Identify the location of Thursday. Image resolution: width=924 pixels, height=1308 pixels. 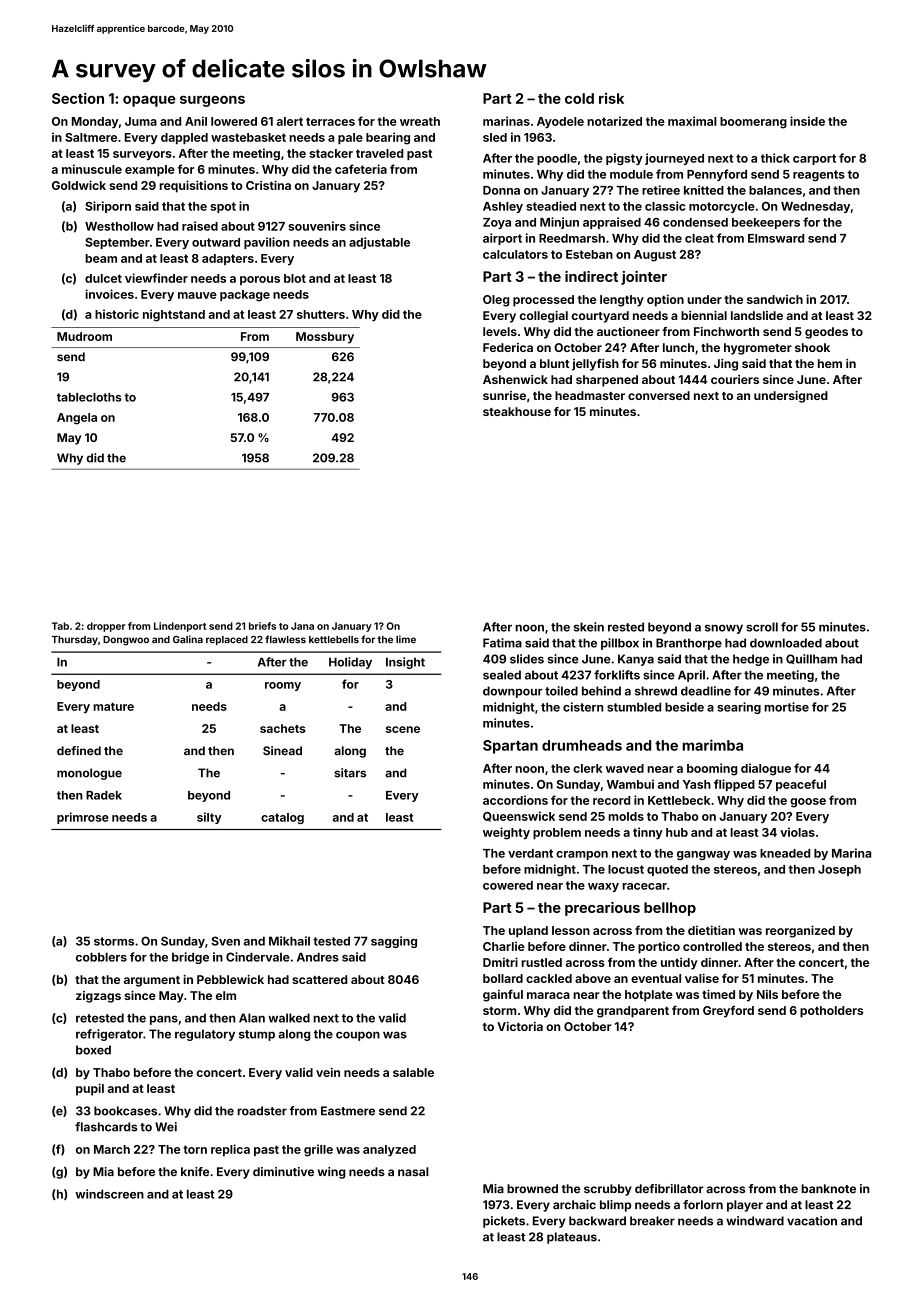
(74, 640).
